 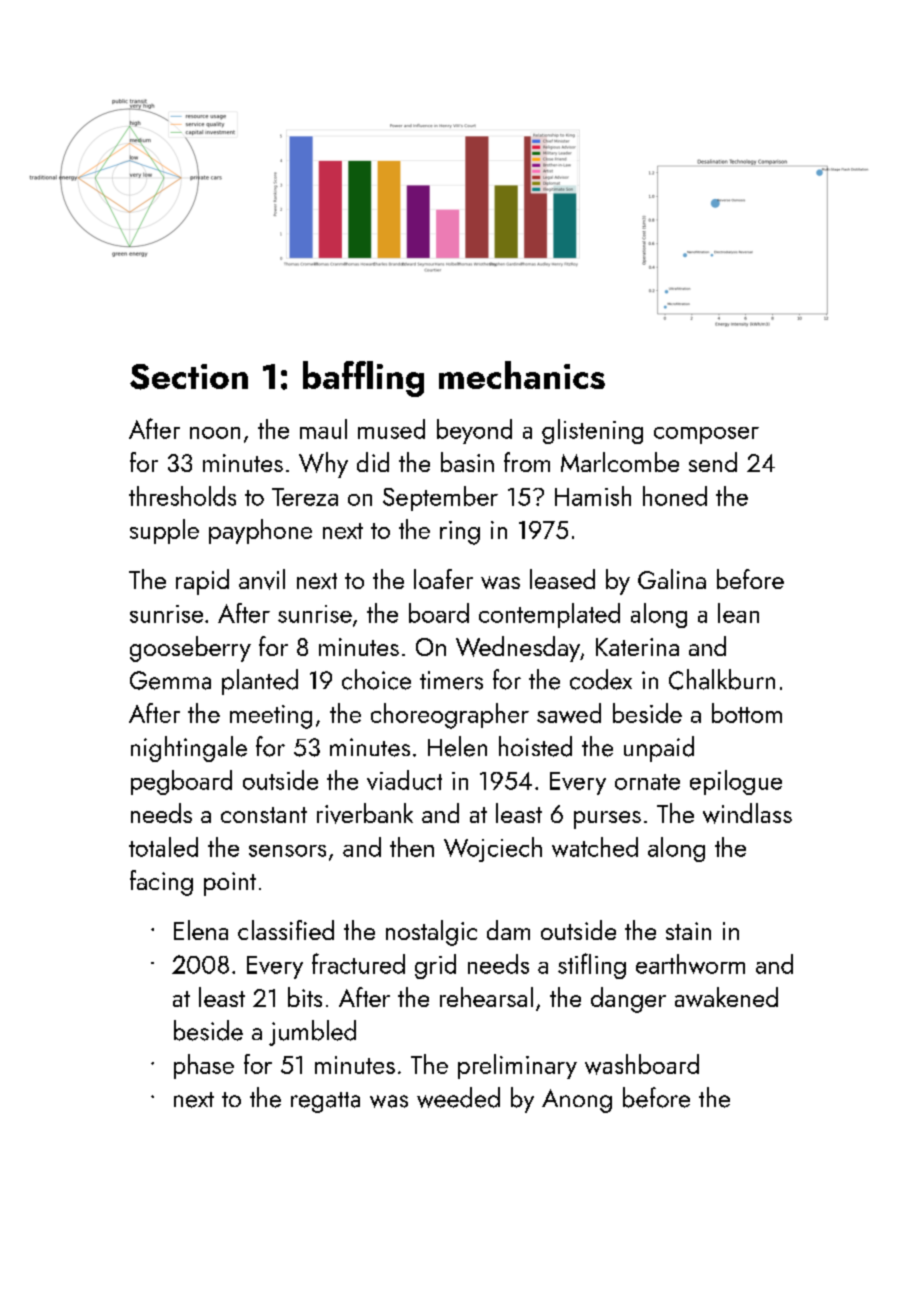 I want to click on baffling, so click(x=363, y=379).
